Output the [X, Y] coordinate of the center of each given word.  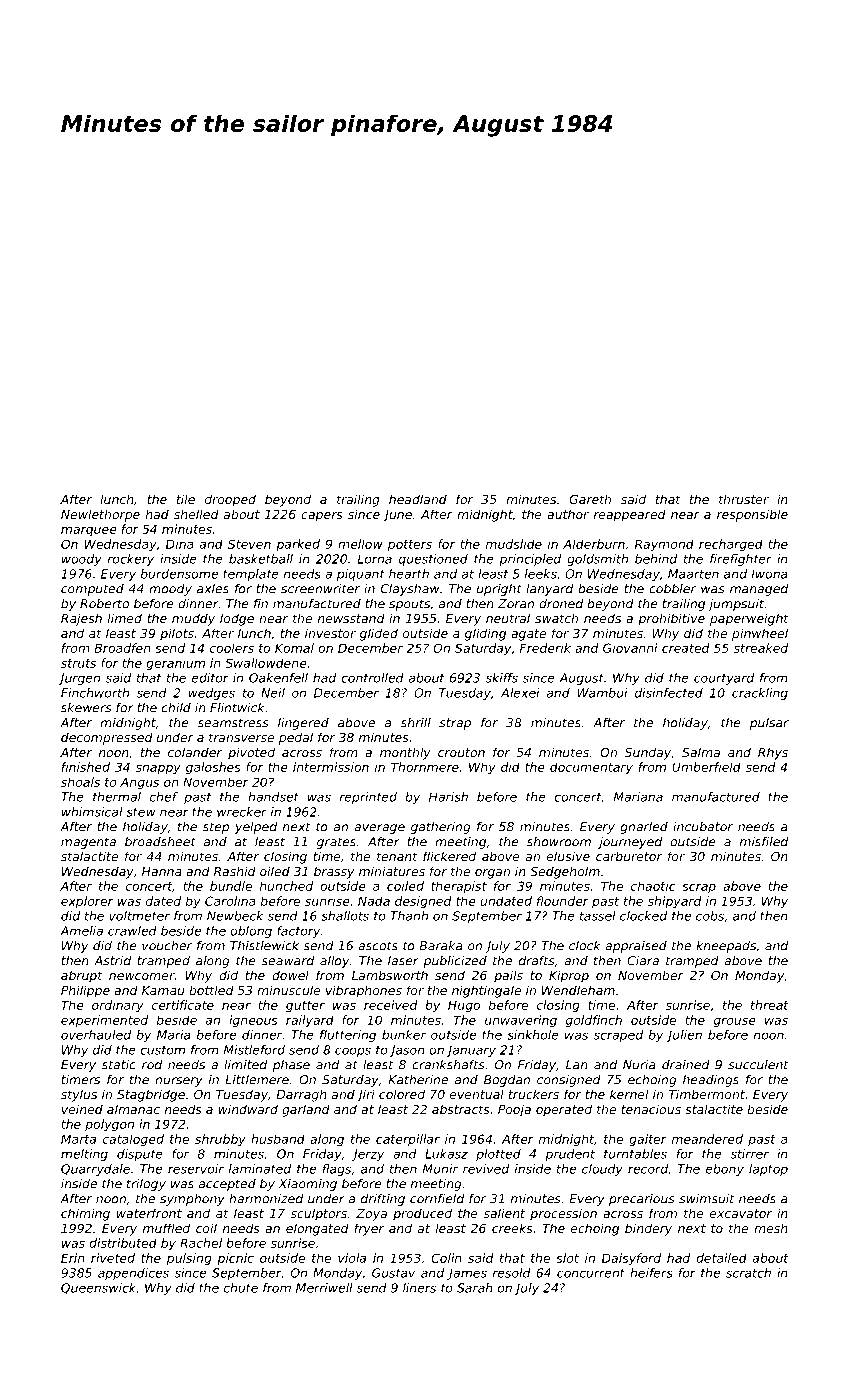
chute [241, 1288]
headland [418, 499]
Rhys [773, 753]
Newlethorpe [100, 515]
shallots [345, 916]
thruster [744, 499]
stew [141, 812]
